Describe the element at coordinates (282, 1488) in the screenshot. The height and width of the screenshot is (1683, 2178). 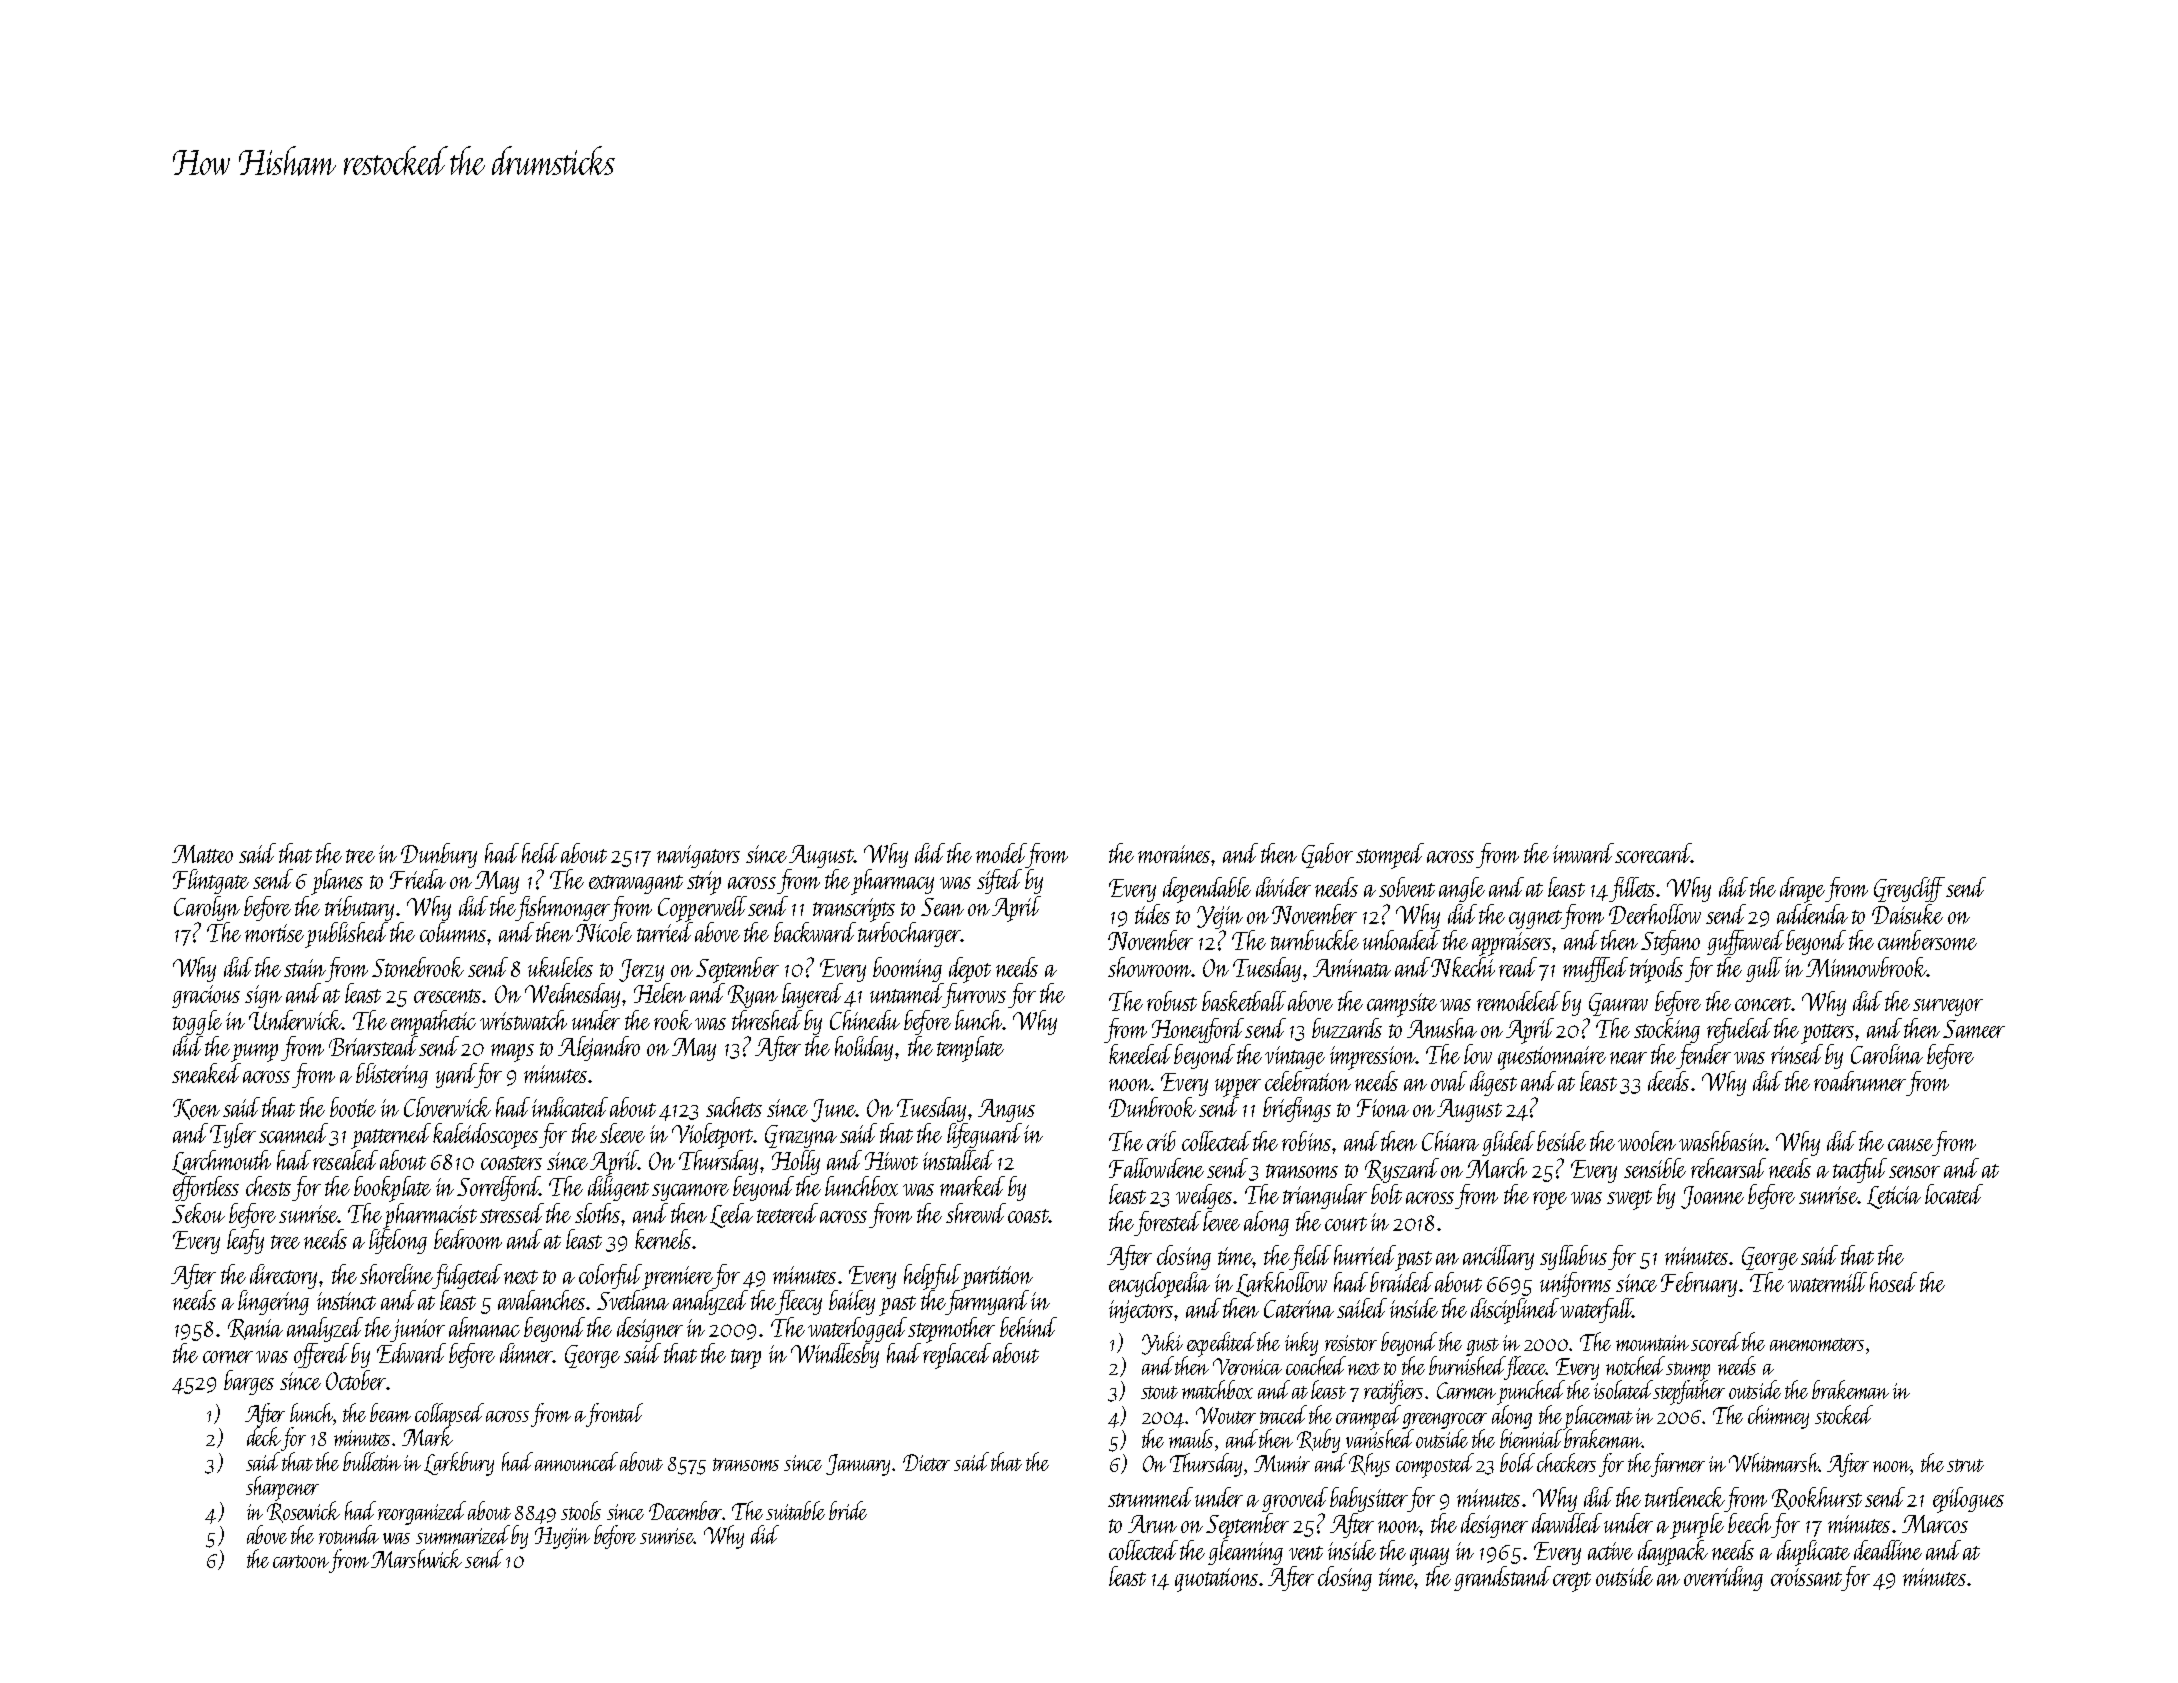
I see `sharpener` at that location.
